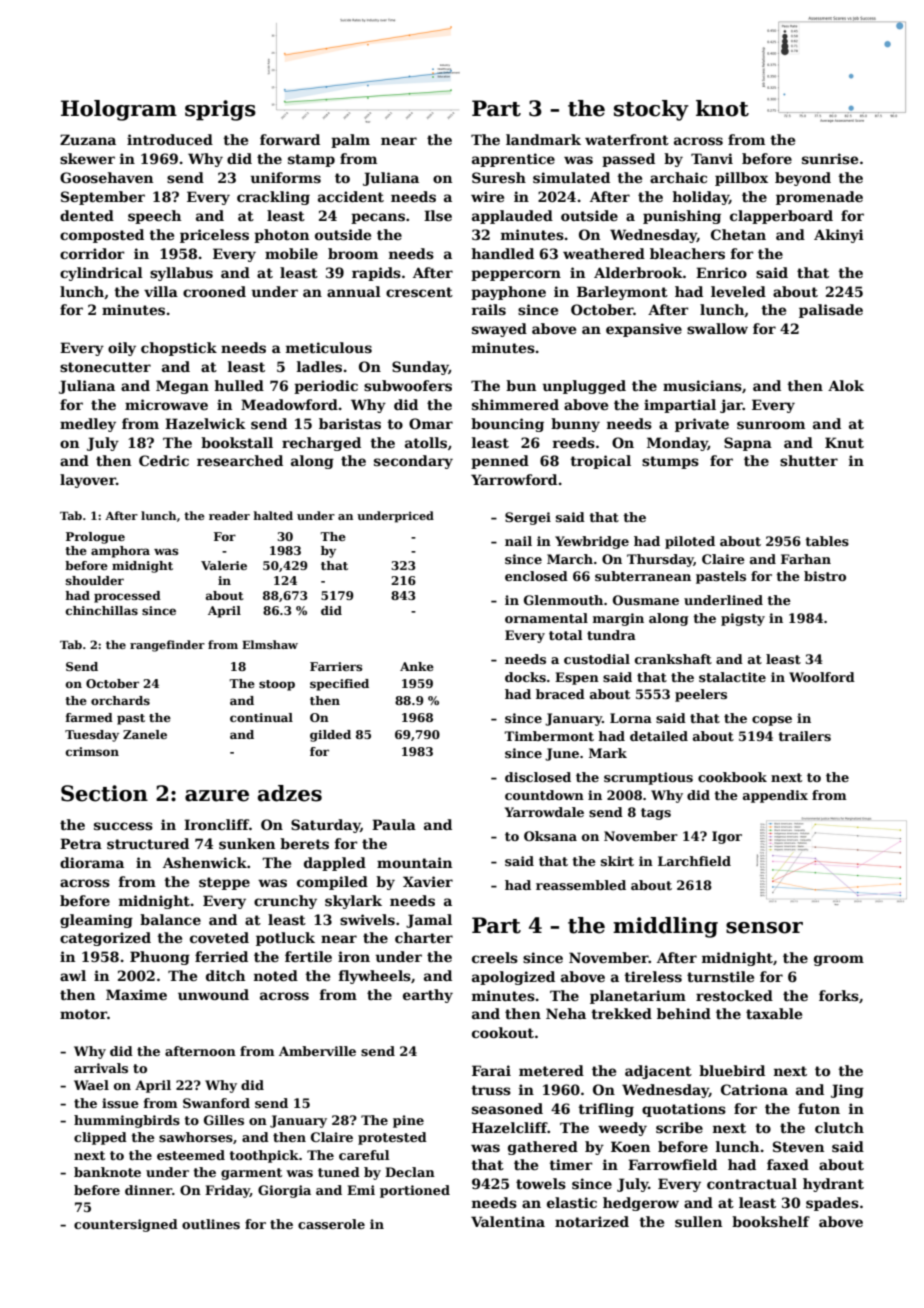 This page has height=1308, width=924. I want to click on swayed, so click(499, 330).
